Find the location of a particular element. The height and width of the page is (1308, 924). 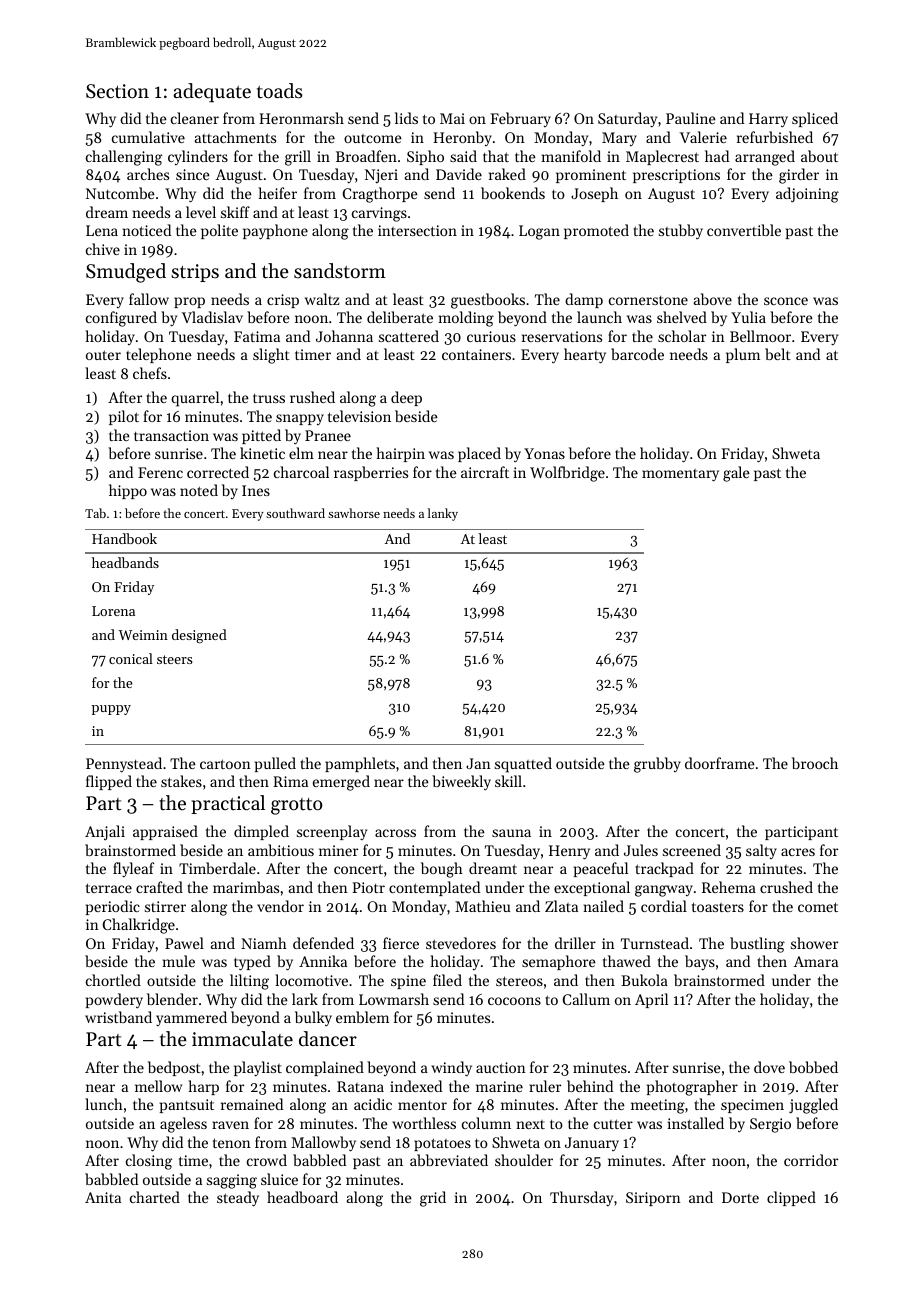

gangway is located at coordinates (664, 891).
